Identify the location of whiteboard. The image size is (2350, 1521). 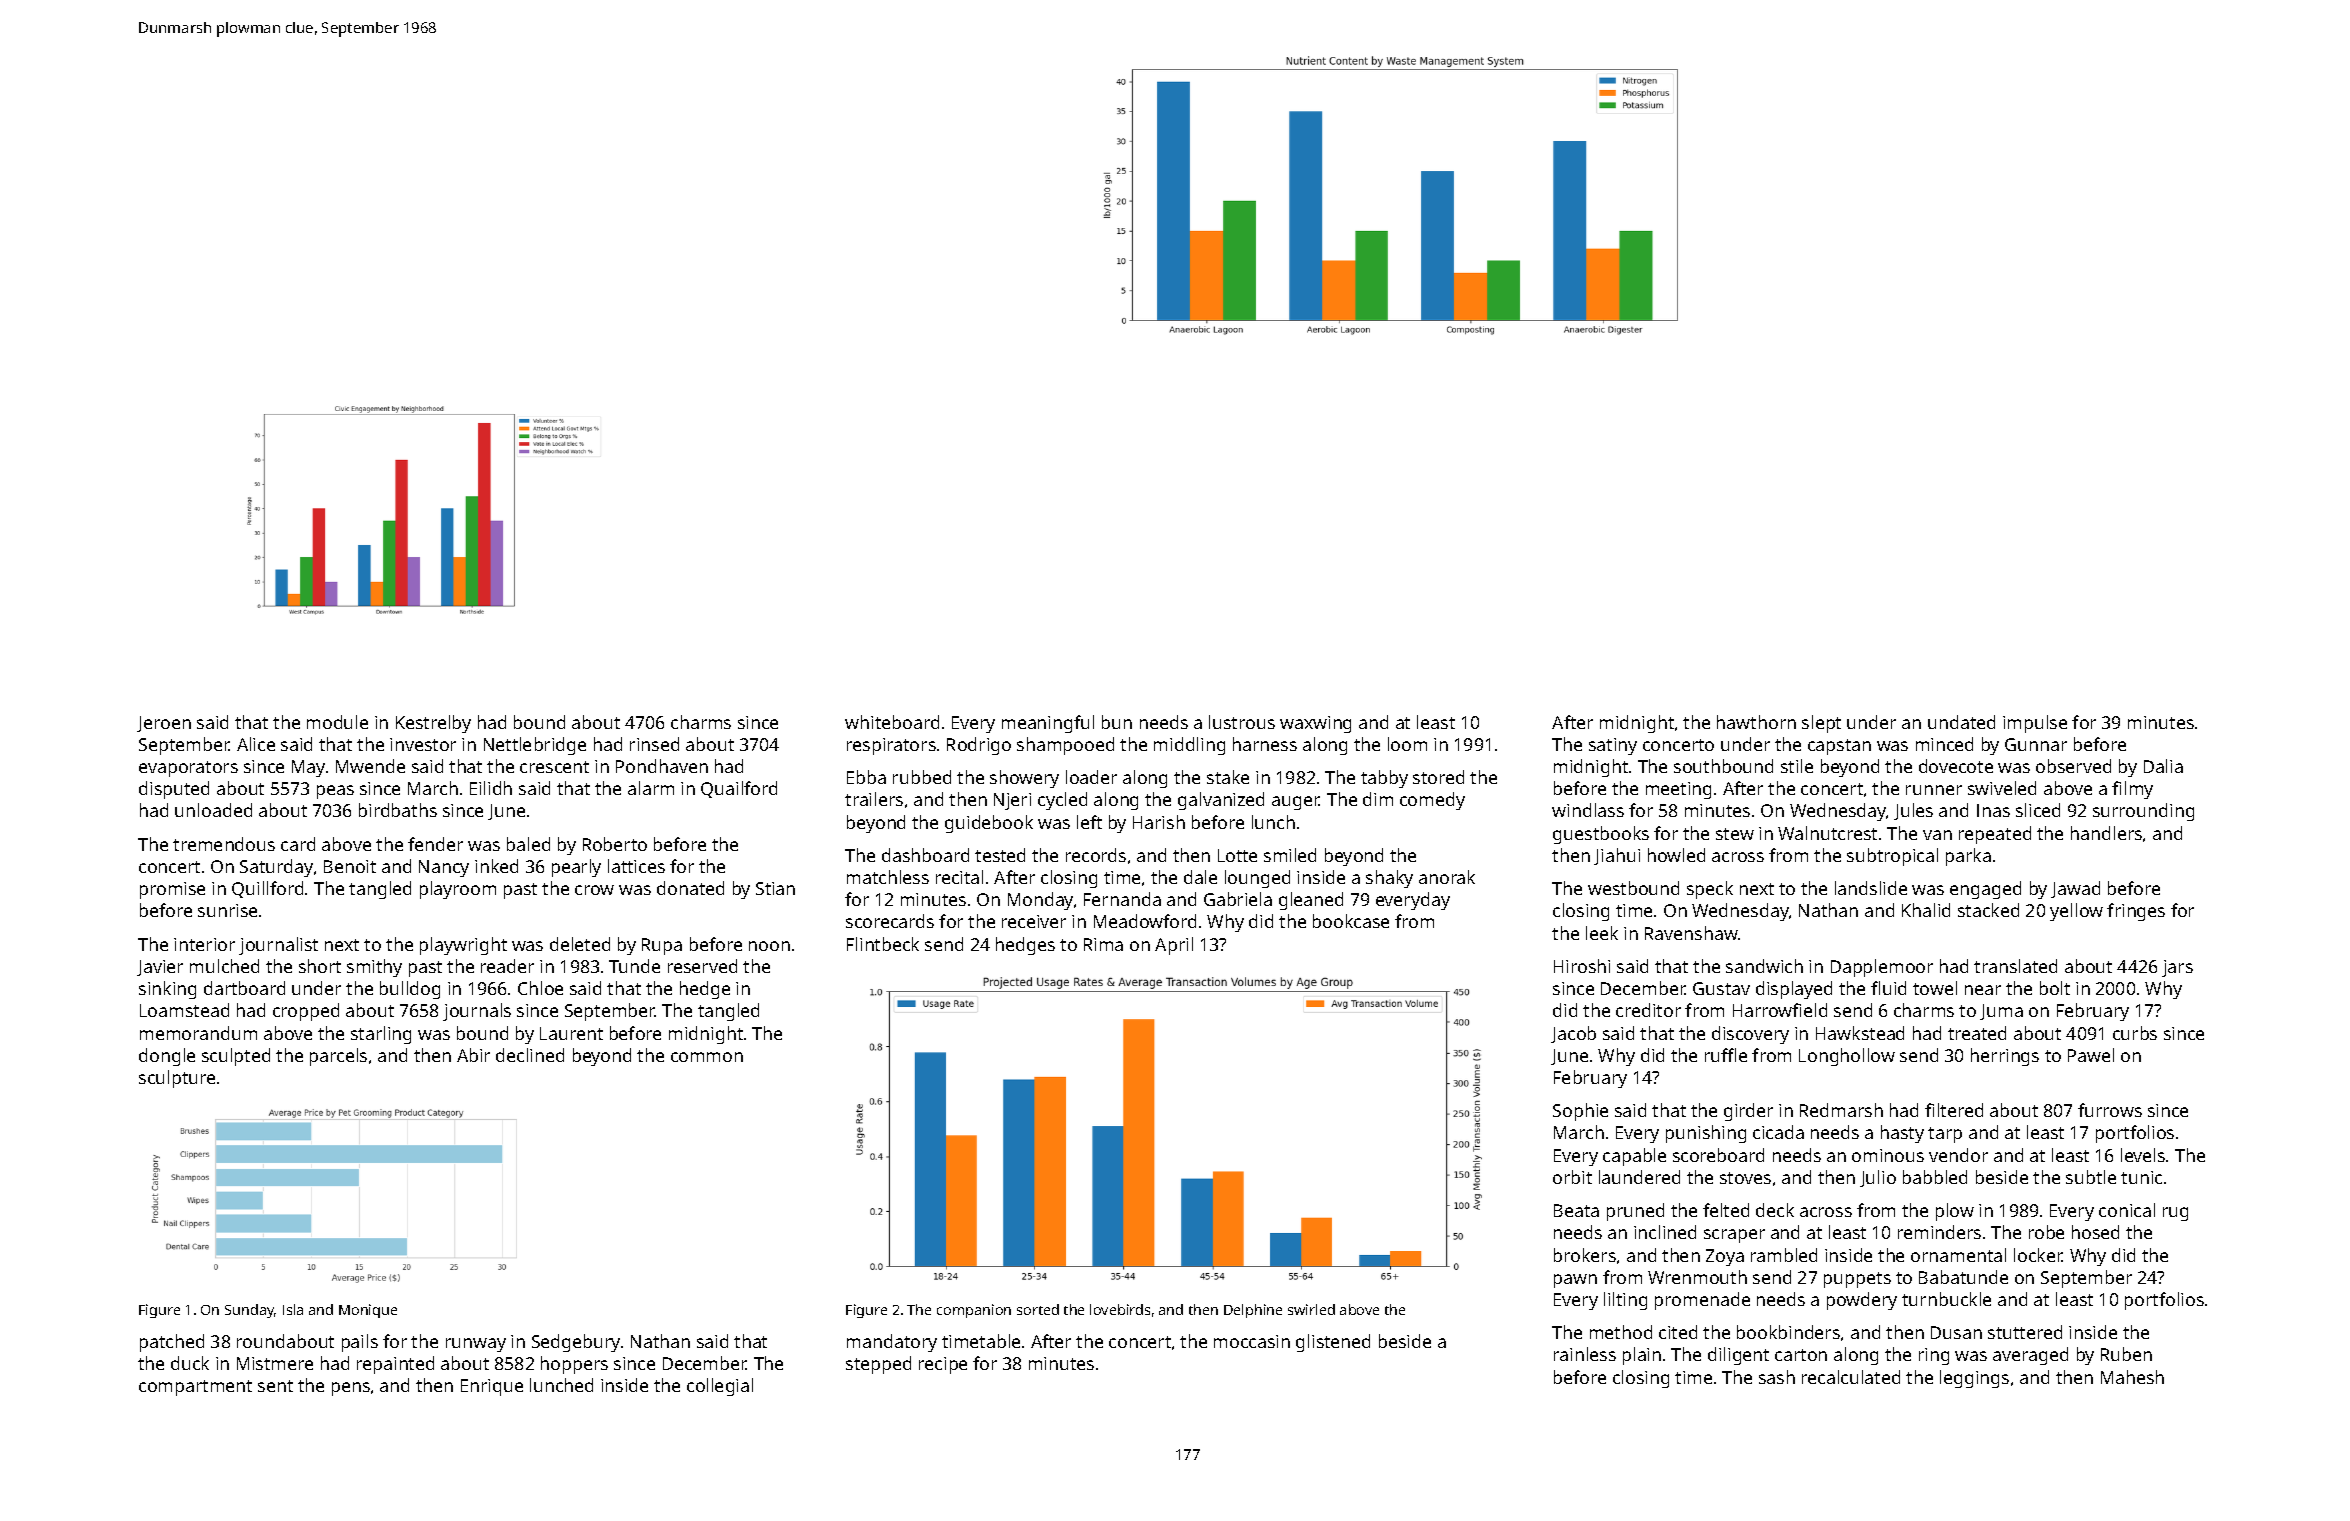
(892, 722).
